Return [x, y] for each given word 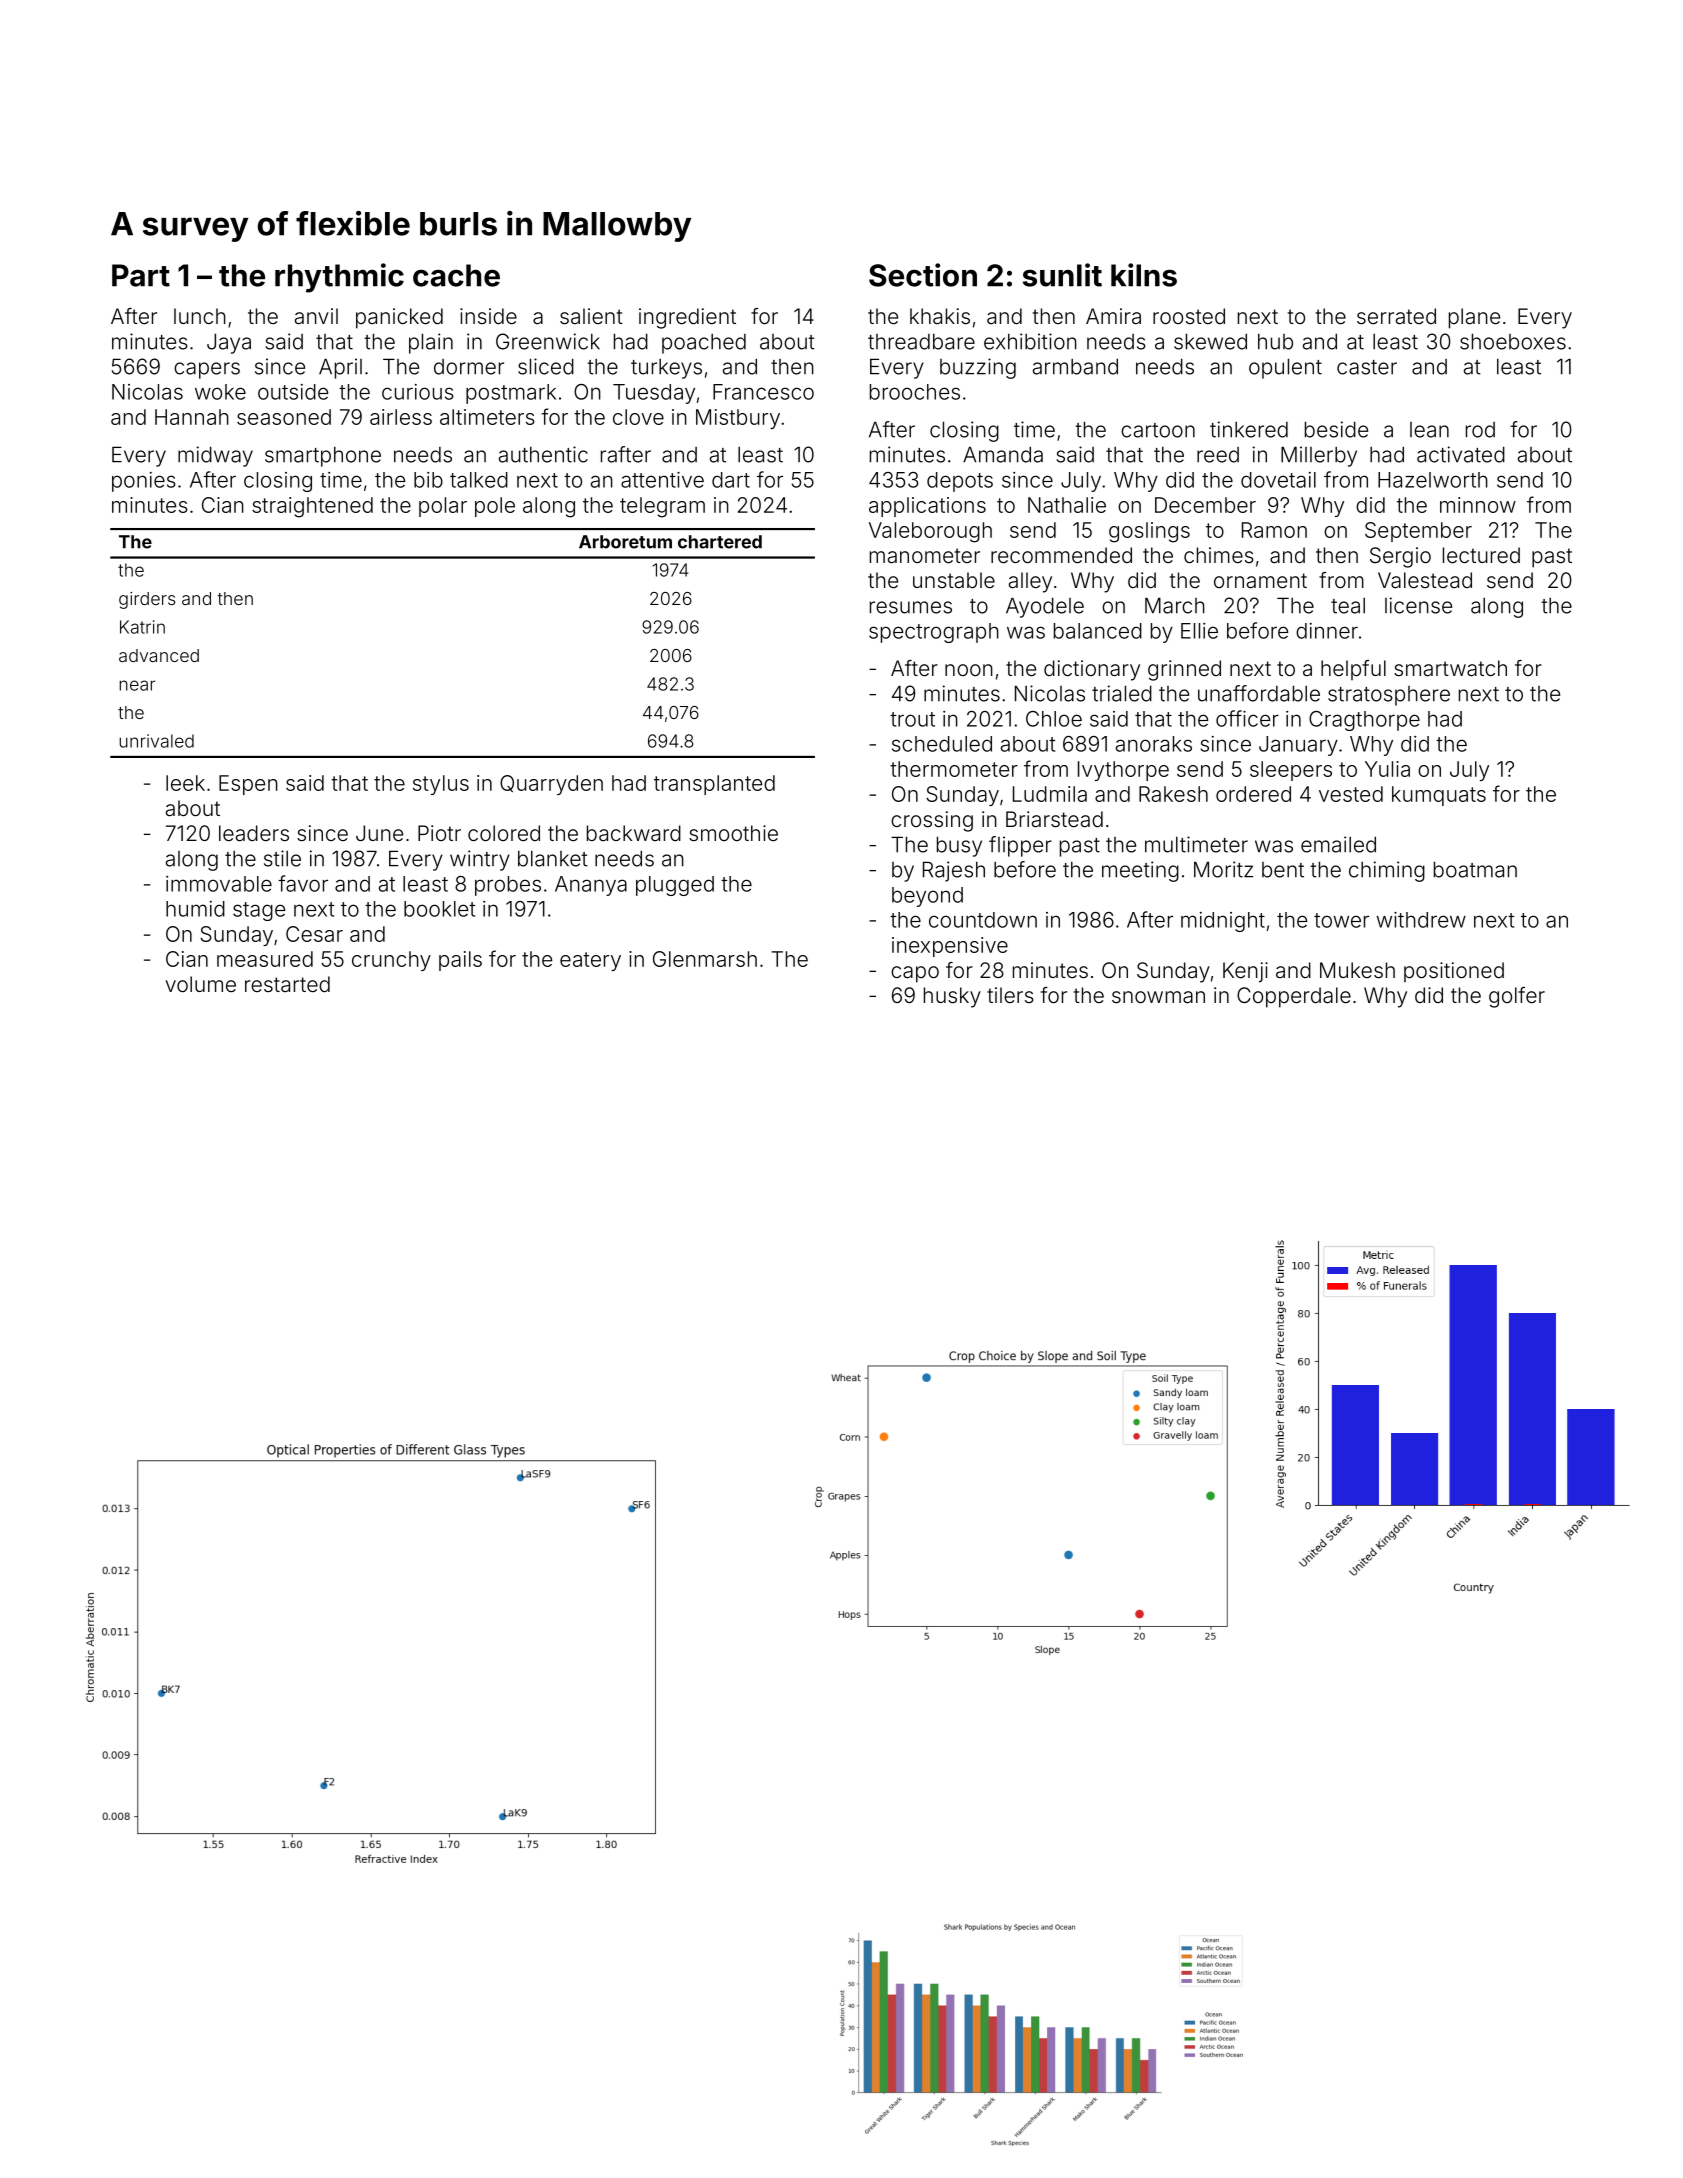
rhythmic [339, 278]
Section [923, 275]
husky [952, 997]
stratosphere [1389, 696]
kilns [1144, 275]
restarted [287, 984]
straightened [312, 507]
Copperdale [1294, 997]
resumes [911, 607]
